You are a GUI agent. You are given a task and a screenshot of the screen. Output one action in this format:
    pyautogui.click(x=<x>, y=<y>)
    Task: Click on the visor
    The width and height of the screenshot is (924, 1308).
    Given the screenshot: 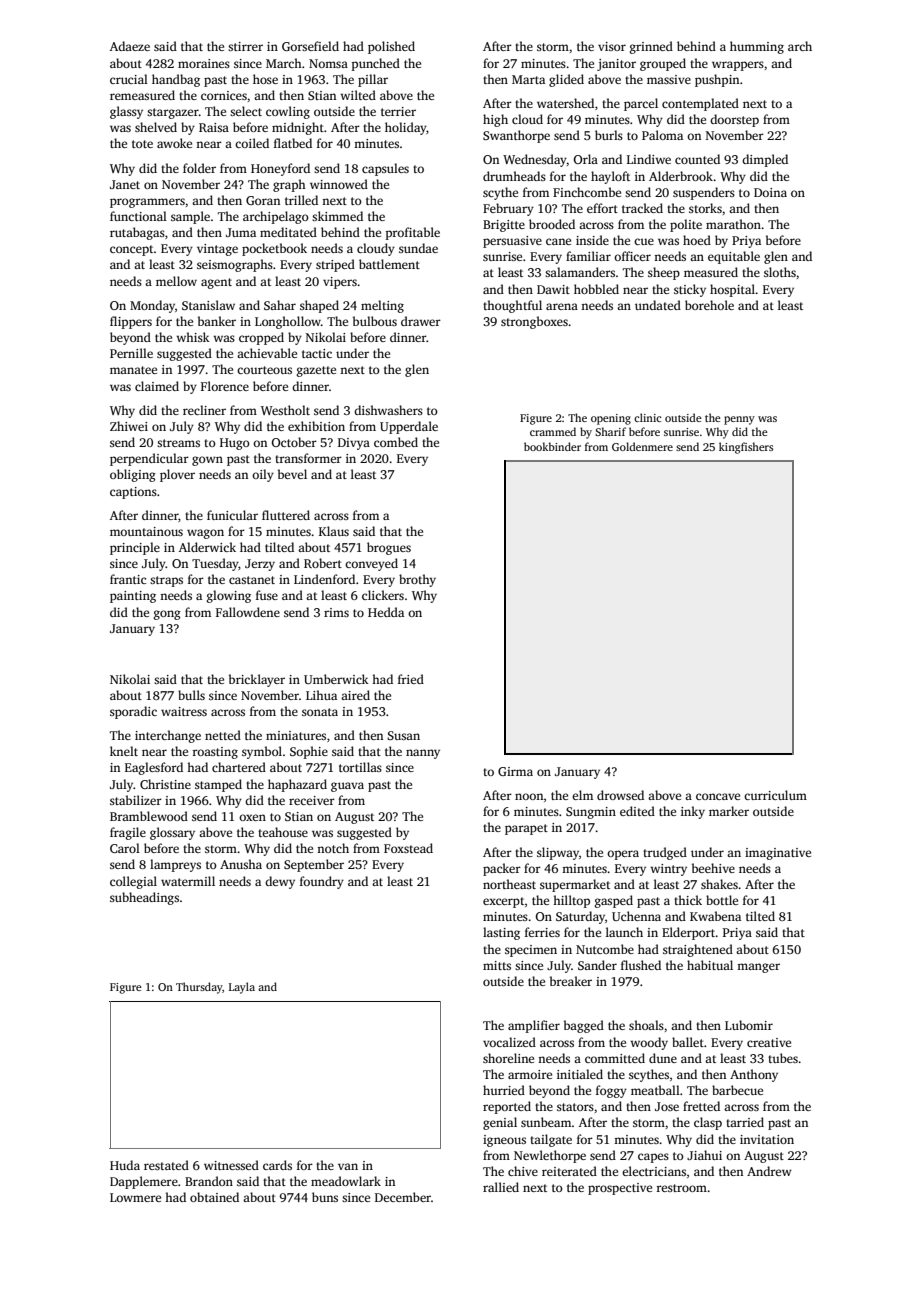 What is the action you would take?
    pyautogui.click(x=612, y=46)
